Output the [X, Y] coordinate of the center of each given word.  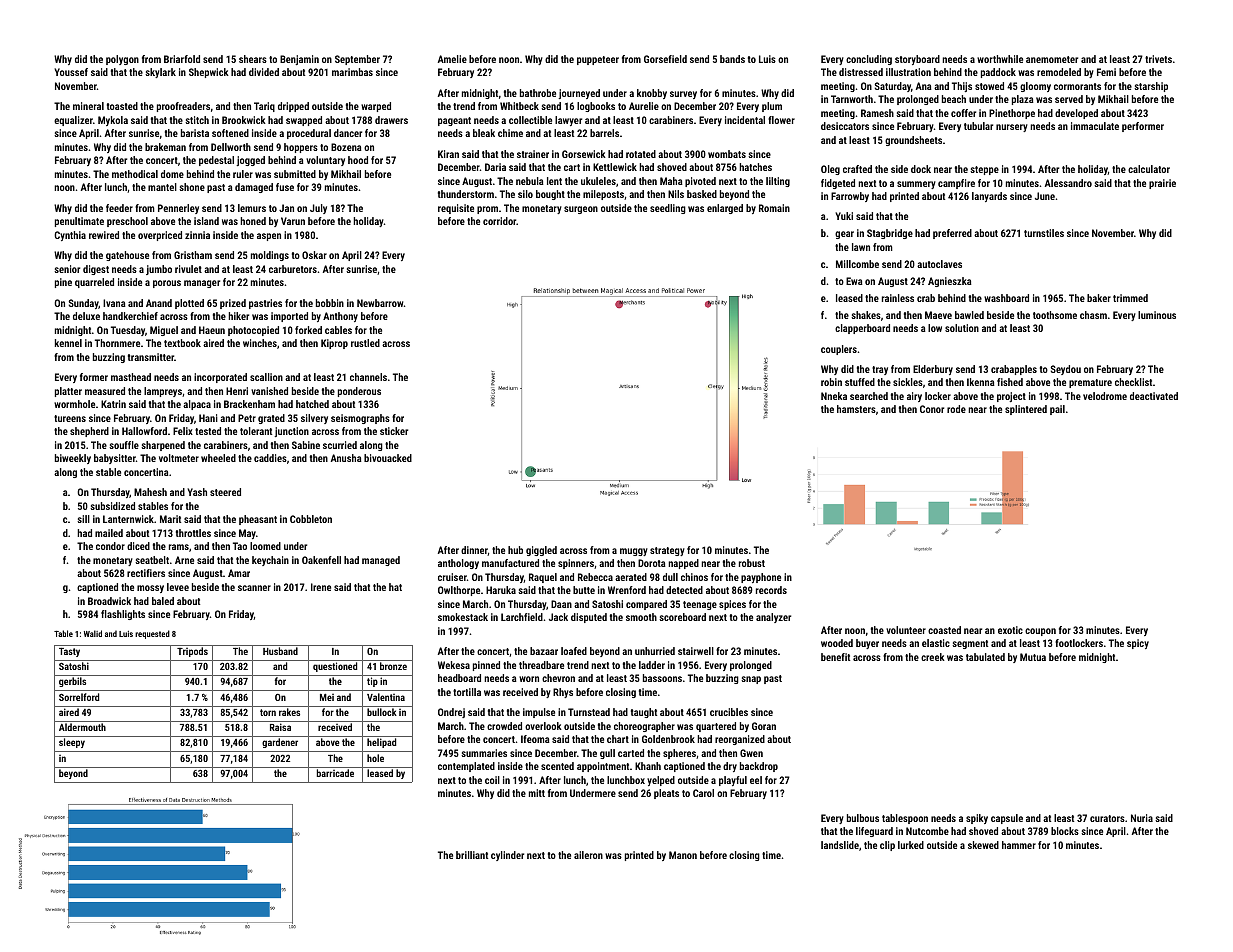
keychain [270, 561]
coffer [963, 113]
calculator [1149, 169]
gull [607, 754]
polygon [122, 60]
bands [732, 59]
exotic [1010, 630]
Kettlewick [615, 167]
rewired [104, 235]
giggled [541, 551]
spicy [1138, 644]
